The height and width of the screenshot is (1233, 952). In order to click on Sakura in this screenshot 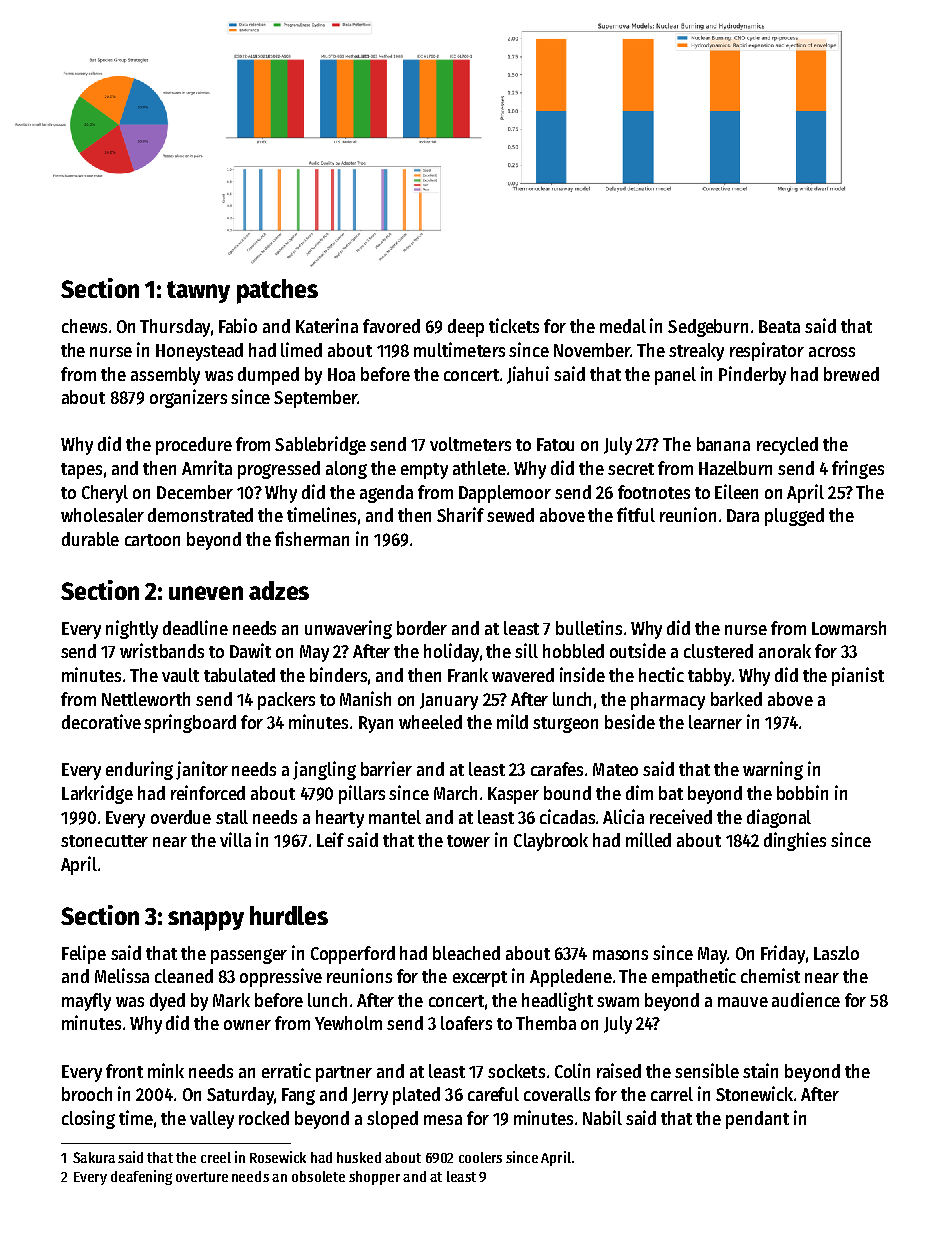, I will do `click(94, 1157)`.
